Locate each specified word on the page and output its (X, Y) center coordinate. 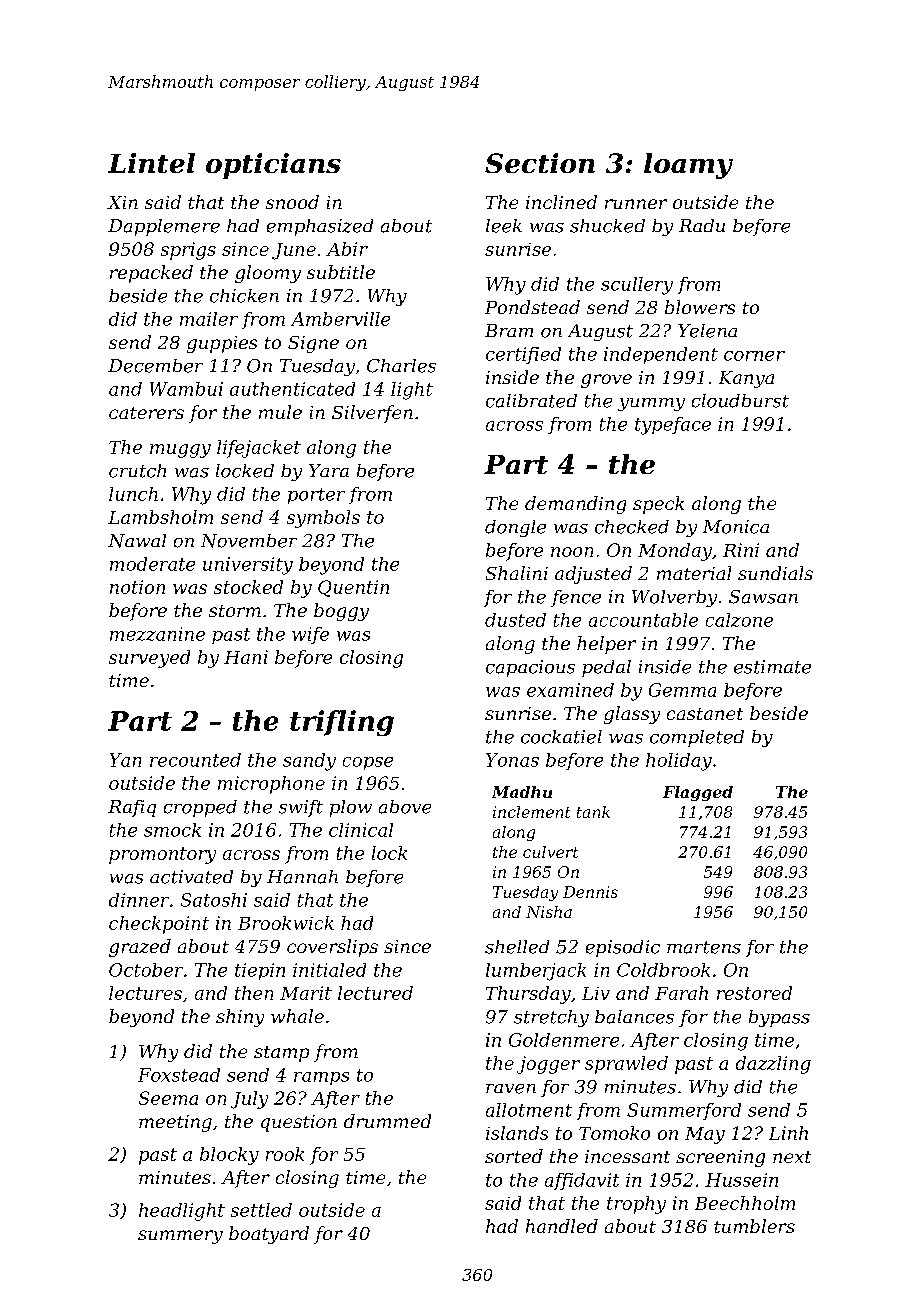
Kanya (746, 379)
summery (180, 1237)
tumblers (754, 1226)
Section (540, 163)
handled (562, 1226)
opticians (273, 166)
